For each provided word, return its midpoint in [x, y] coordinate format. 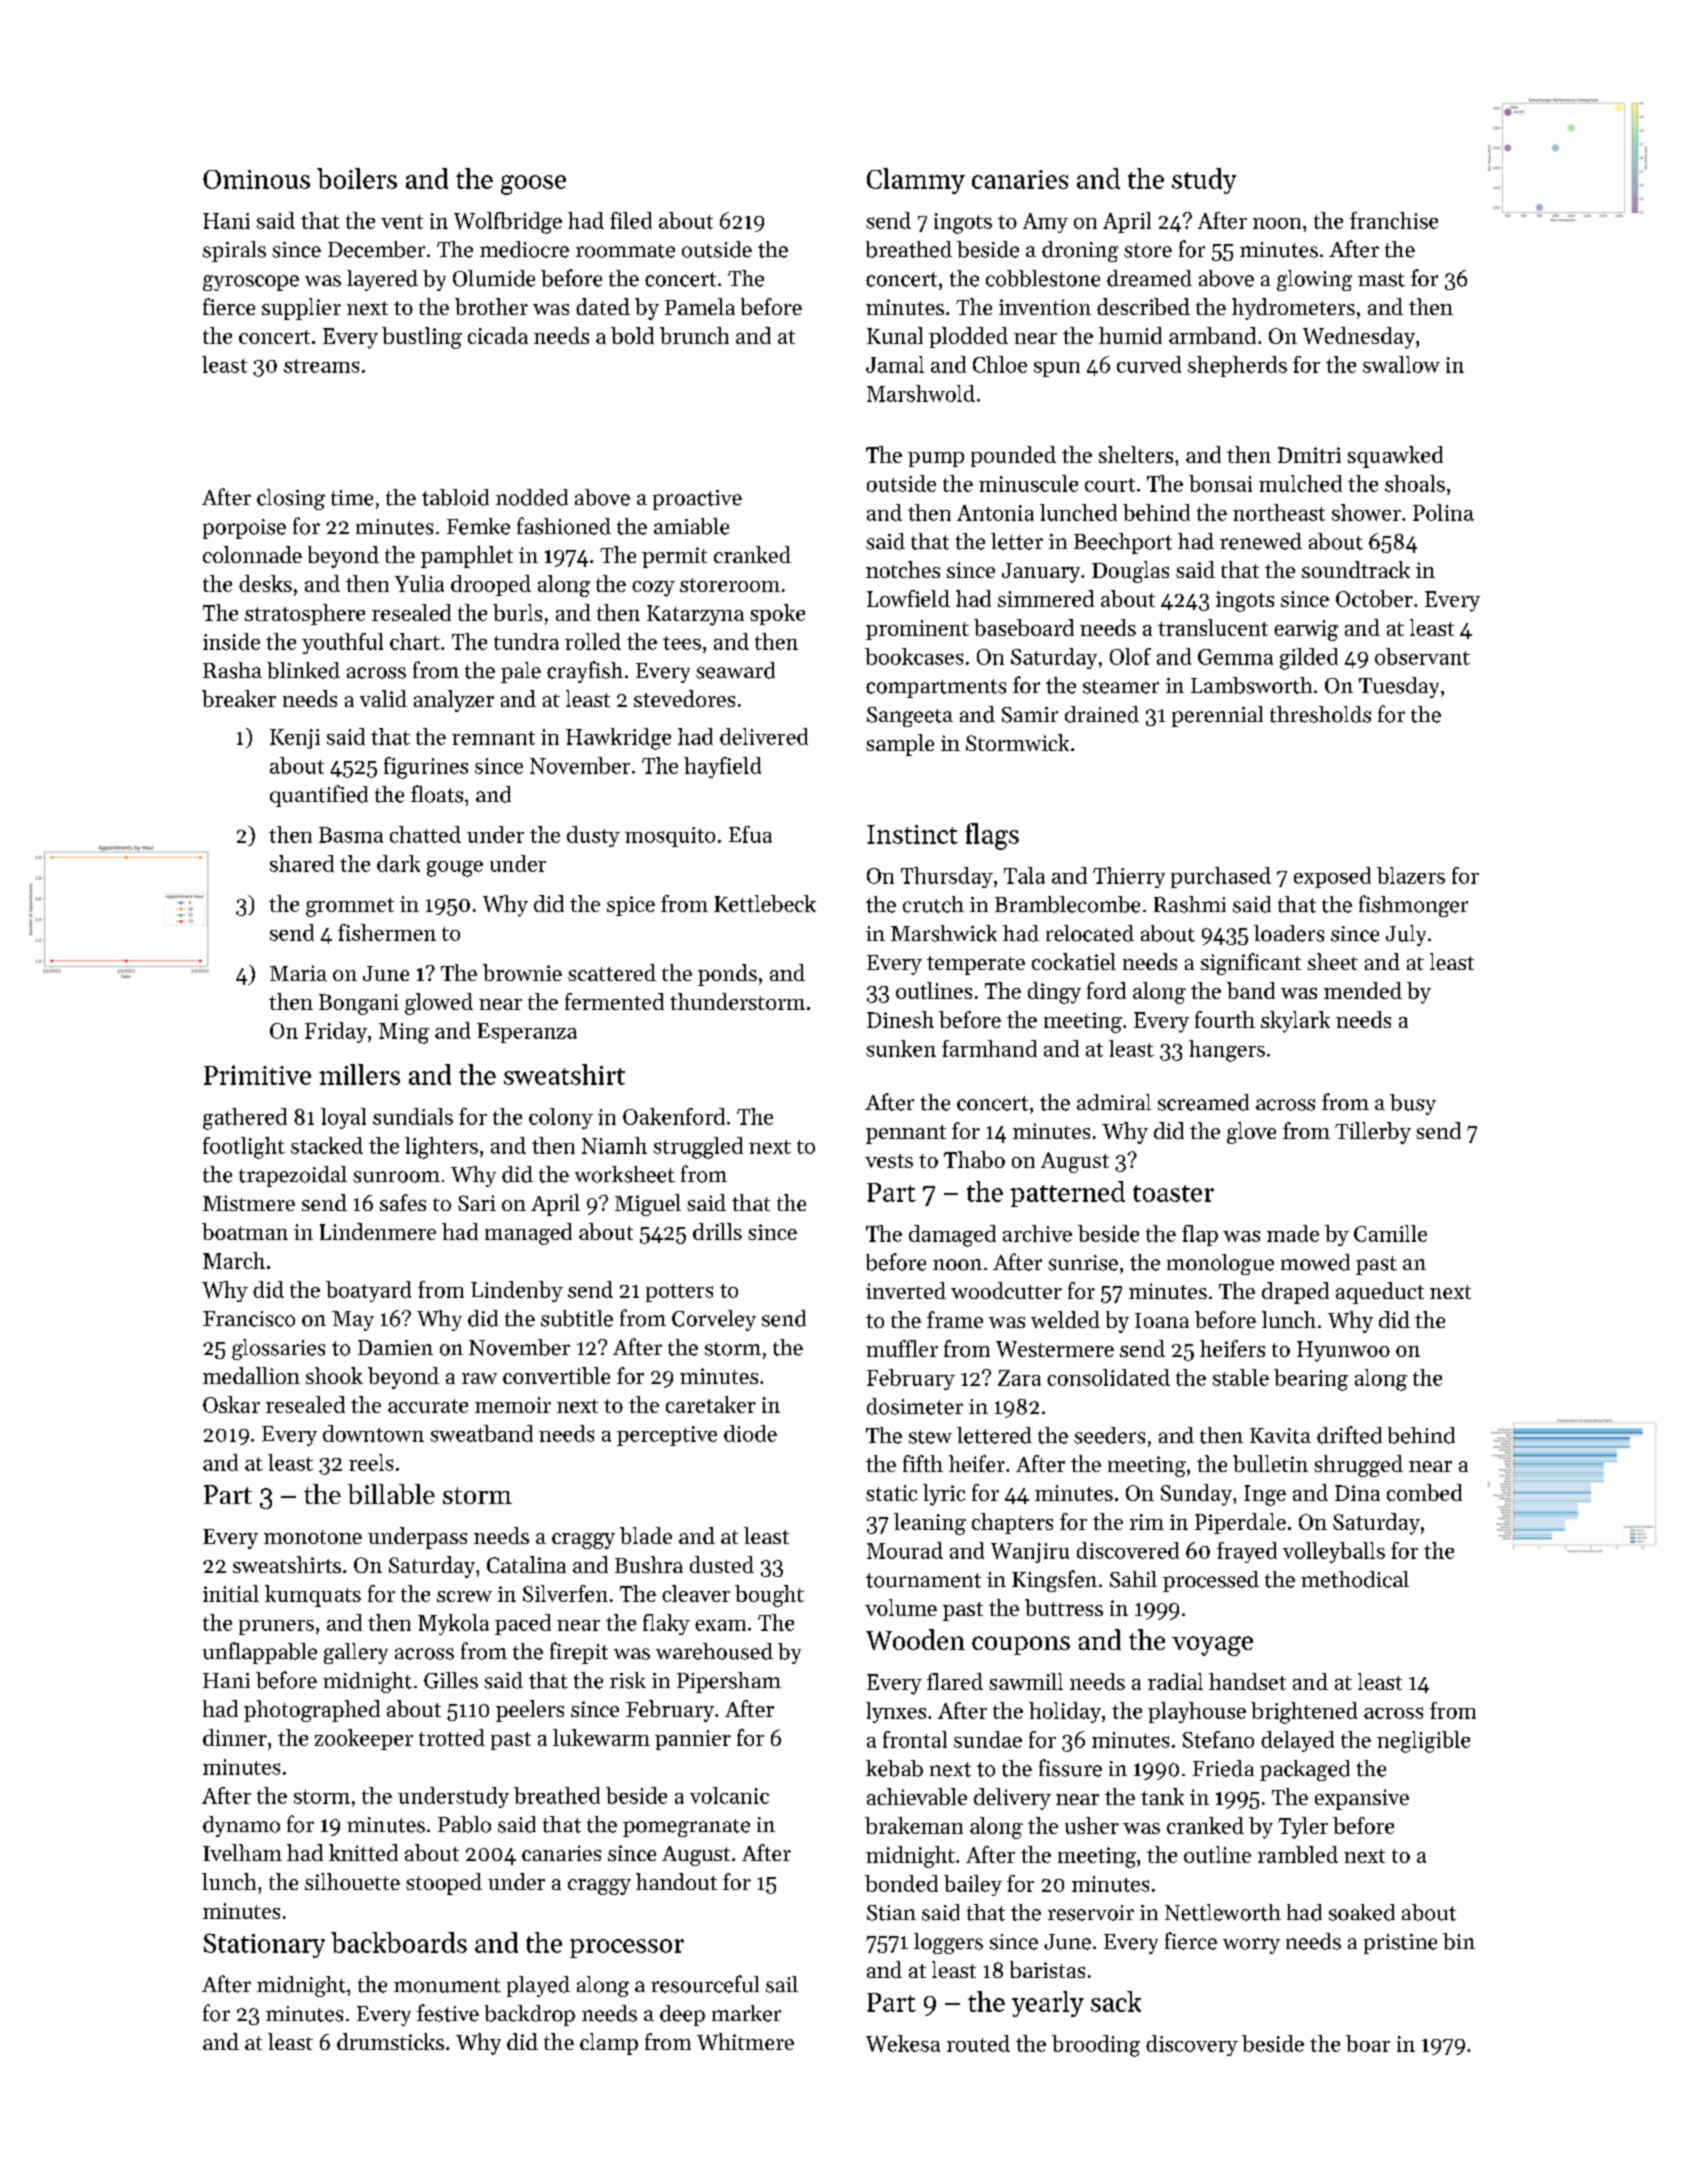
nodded [532, 497]
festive [448, 2013]
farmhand [989, 1048]
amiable [691, 526]
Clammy [916, 181]
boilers [357, 178]
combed [1424, 1492]
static [891, 1493]
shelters [1136, 454]
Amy [1045, 223]
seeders [1109, 1435]
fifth [923, 1463]
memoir [513, 1405]
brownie [522, 972]
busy [1413, 1104]
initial [231, 1593]
